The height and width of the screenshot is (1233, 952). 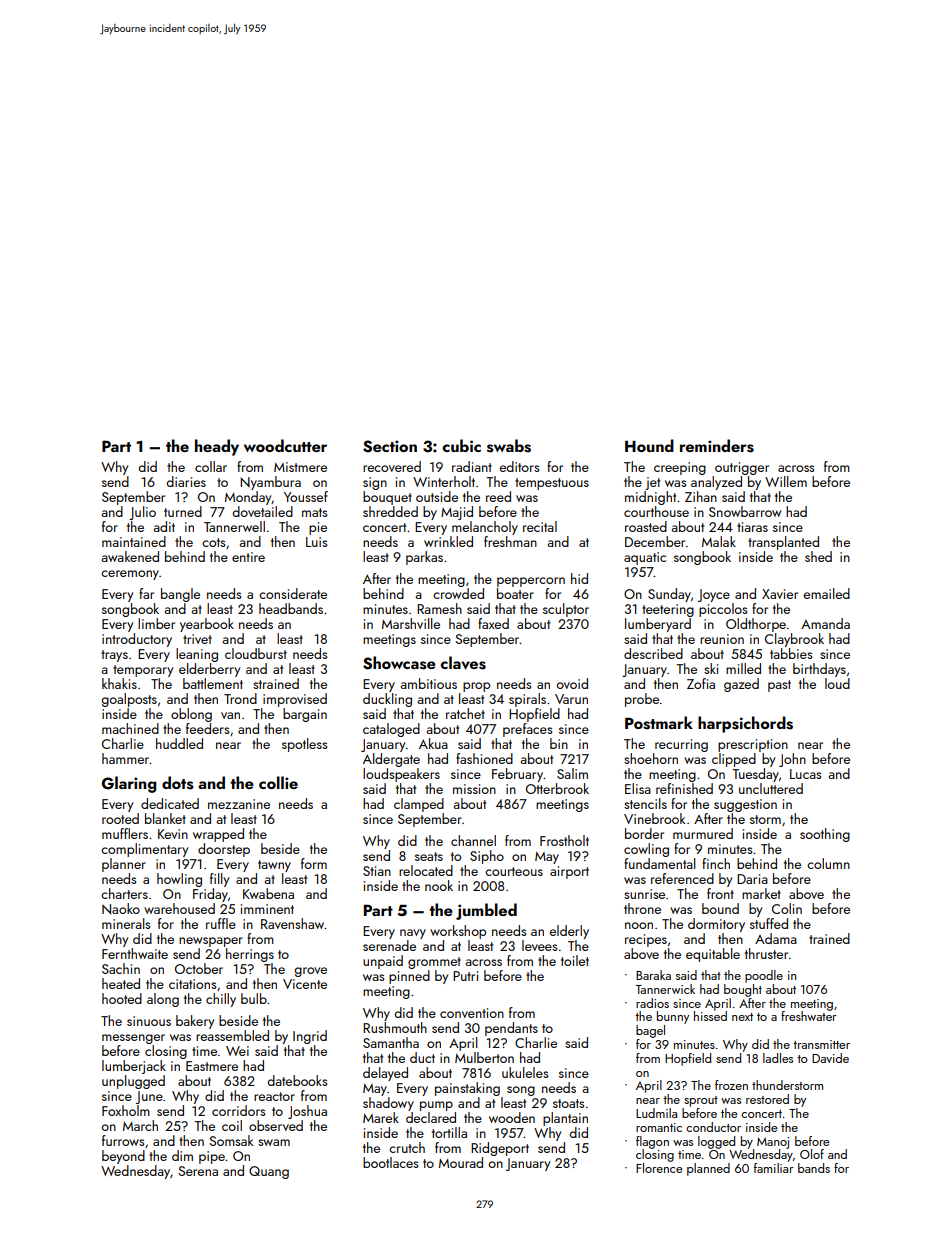 What do you see at coordinates (658, 625) in the screenshot?
I see `lumberyard` at bounding box center [658, 625].
